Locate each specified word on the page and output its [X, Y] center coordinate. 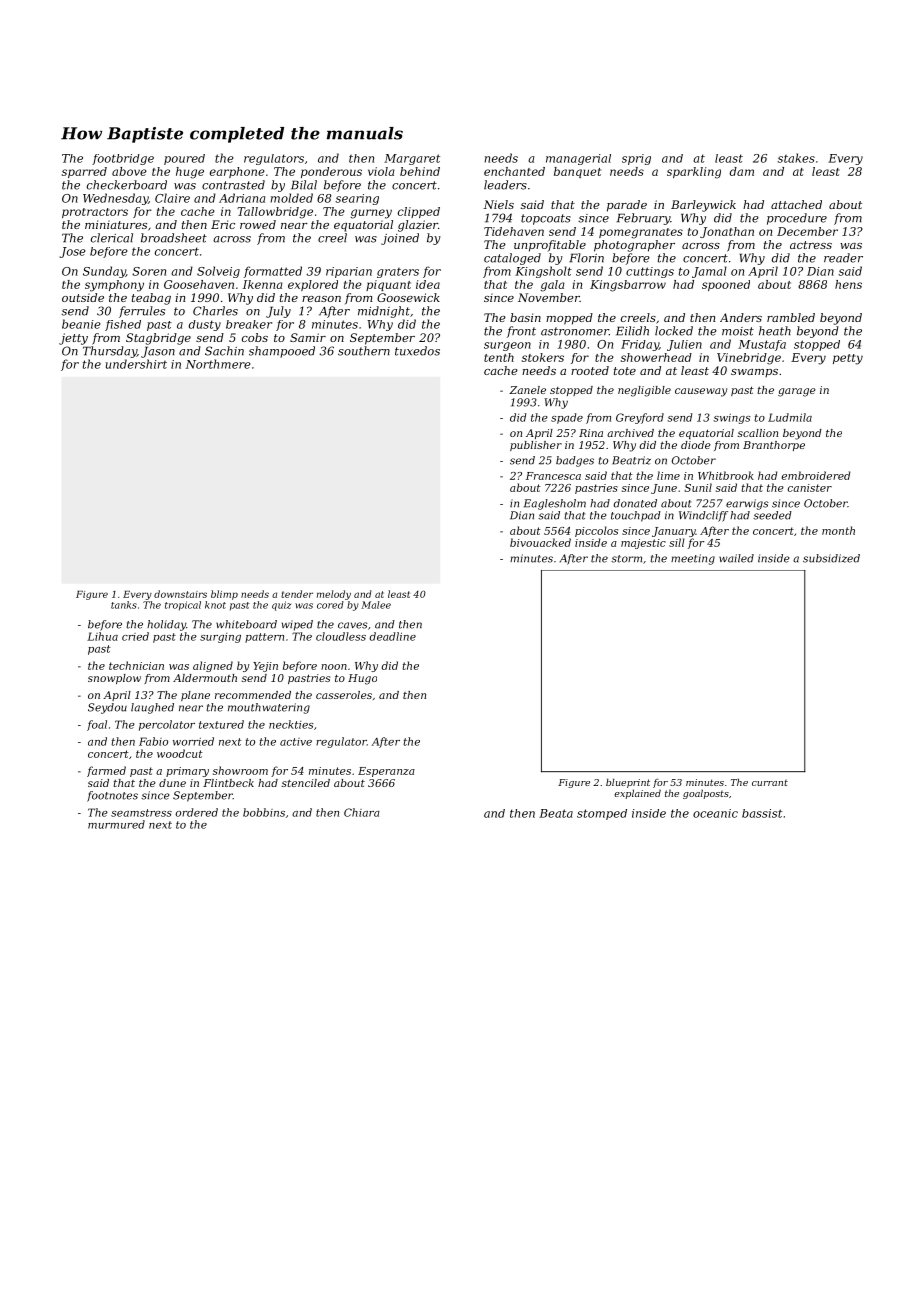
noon [334, 667]
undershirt [136, 364]
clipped [419, 212]
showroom [240, 770]
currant [770, 783]
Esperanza [386, 772]
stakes [796, 158]
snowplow [114, 679]
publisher [536, 446]
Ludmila [790, 417]
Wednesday [115, 199]
